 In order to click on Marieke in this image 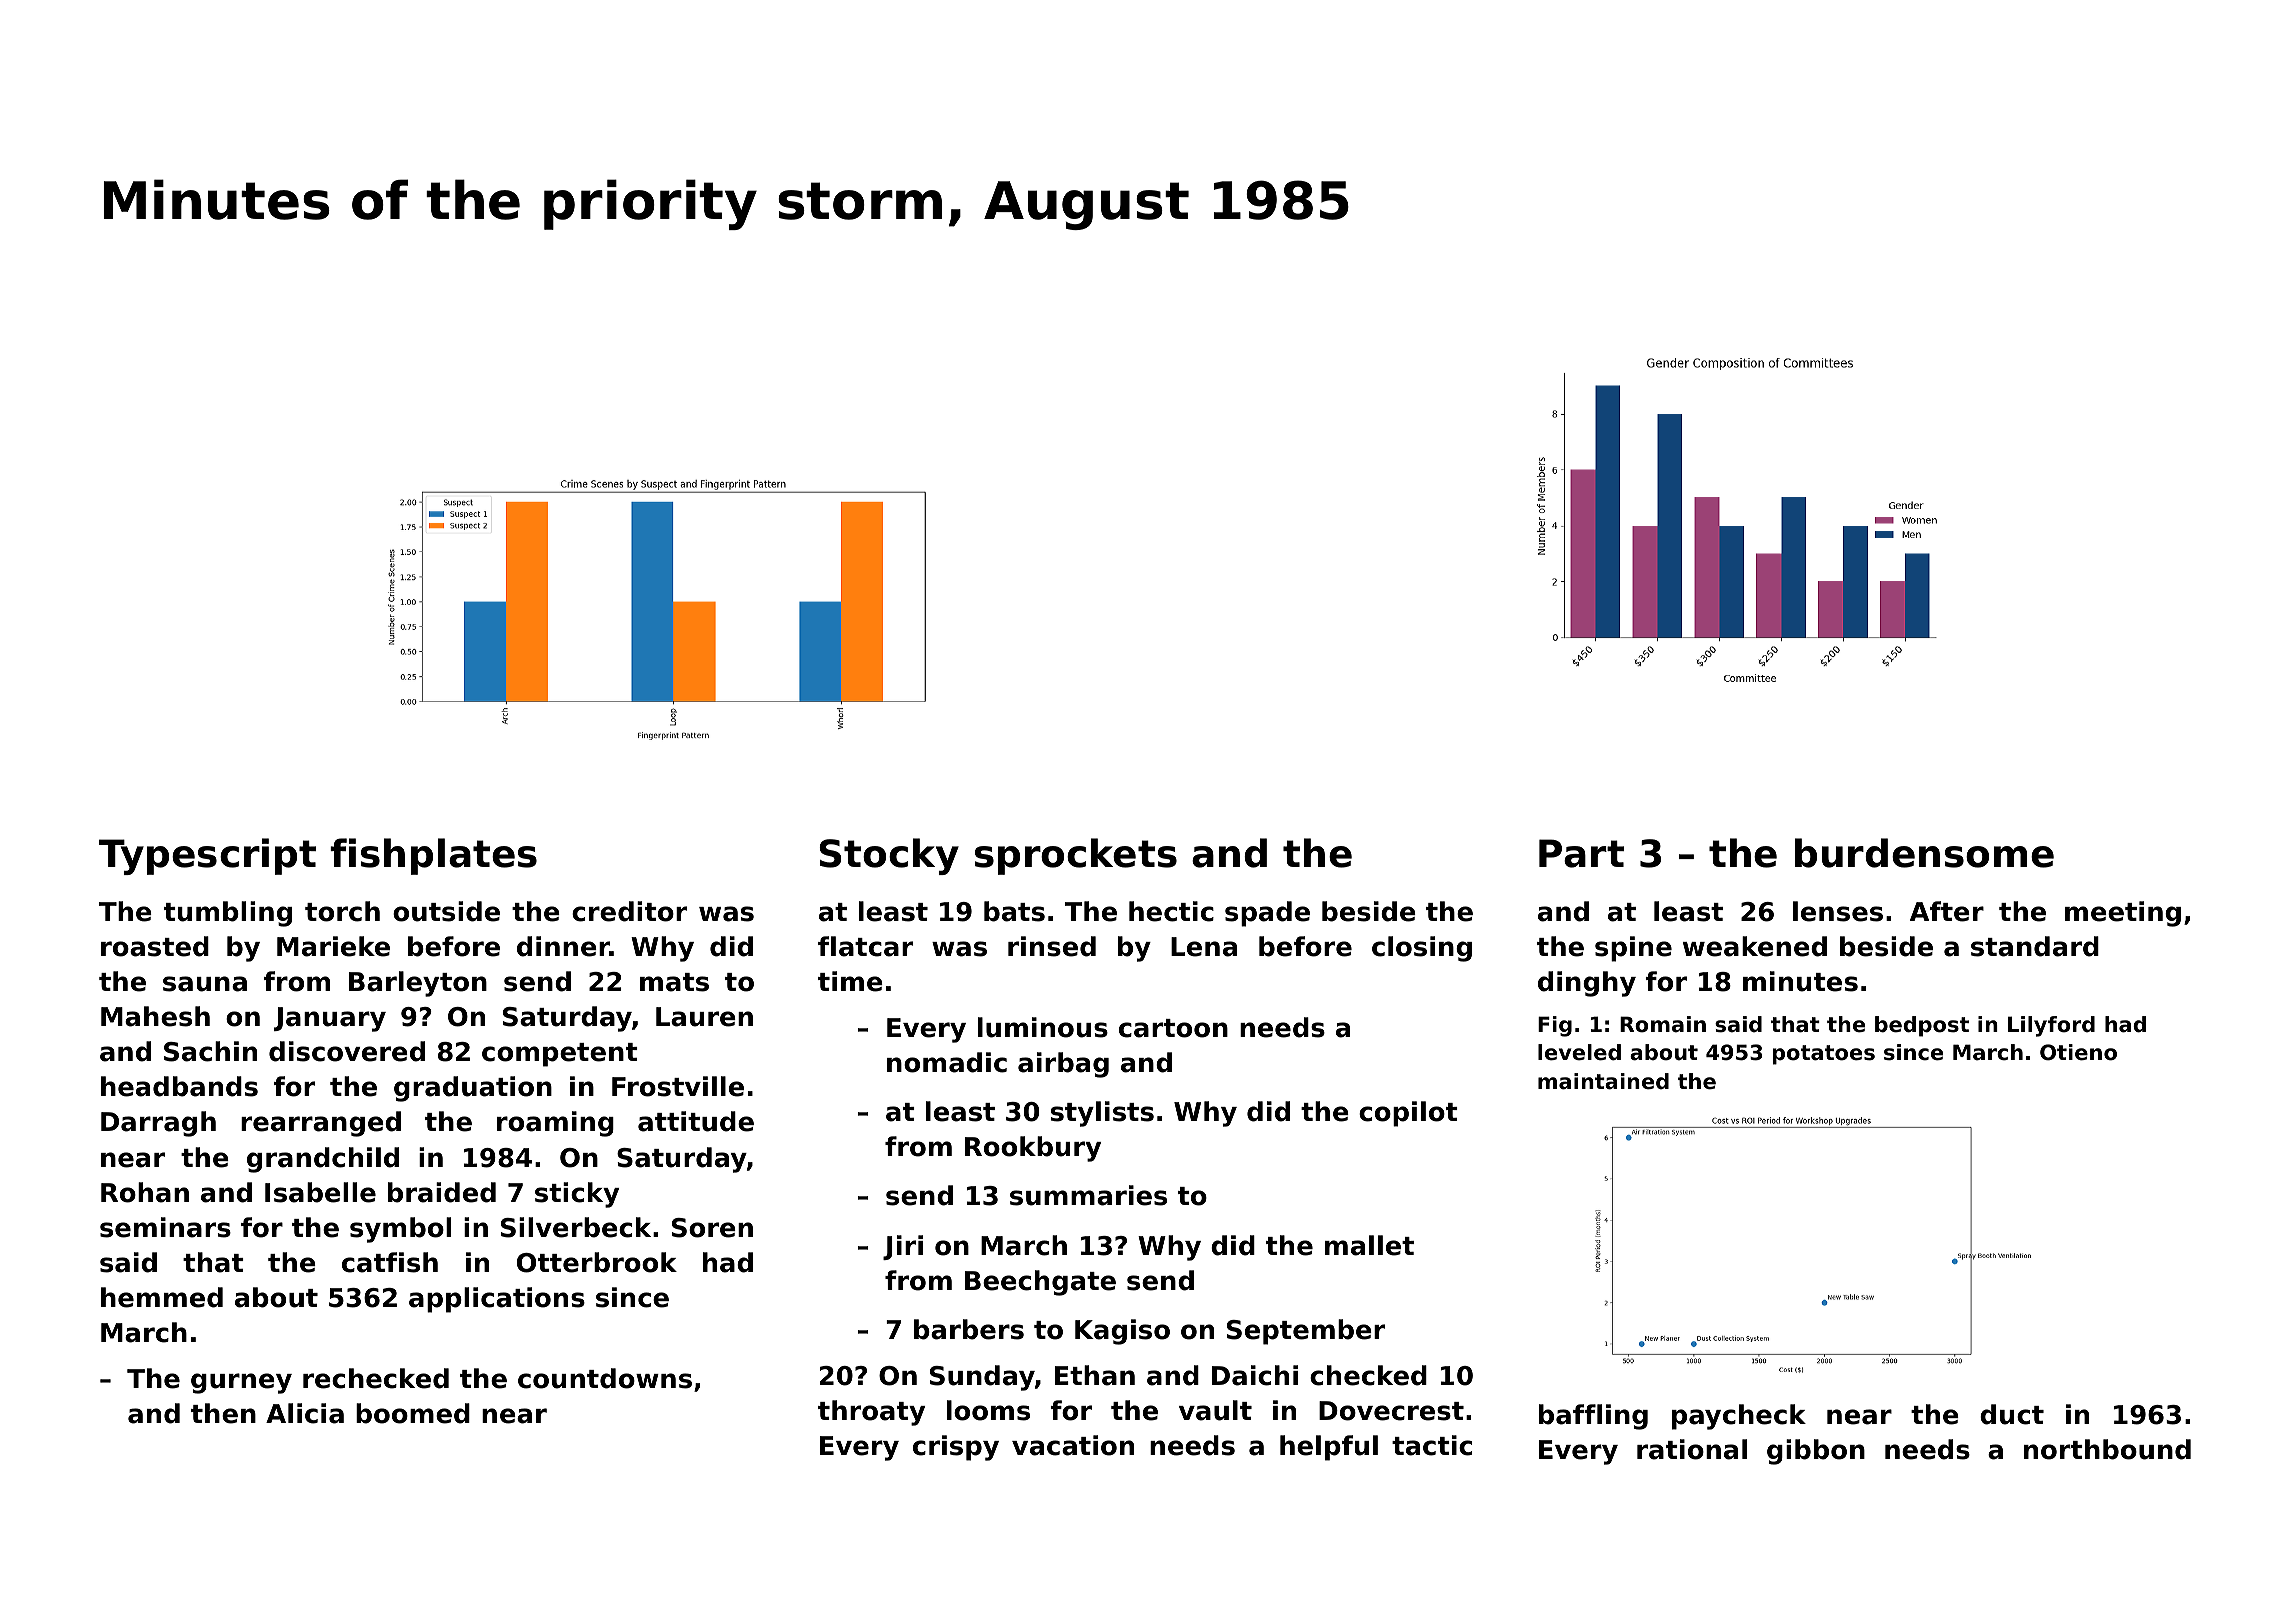, I will do `click(333, 946)`.
